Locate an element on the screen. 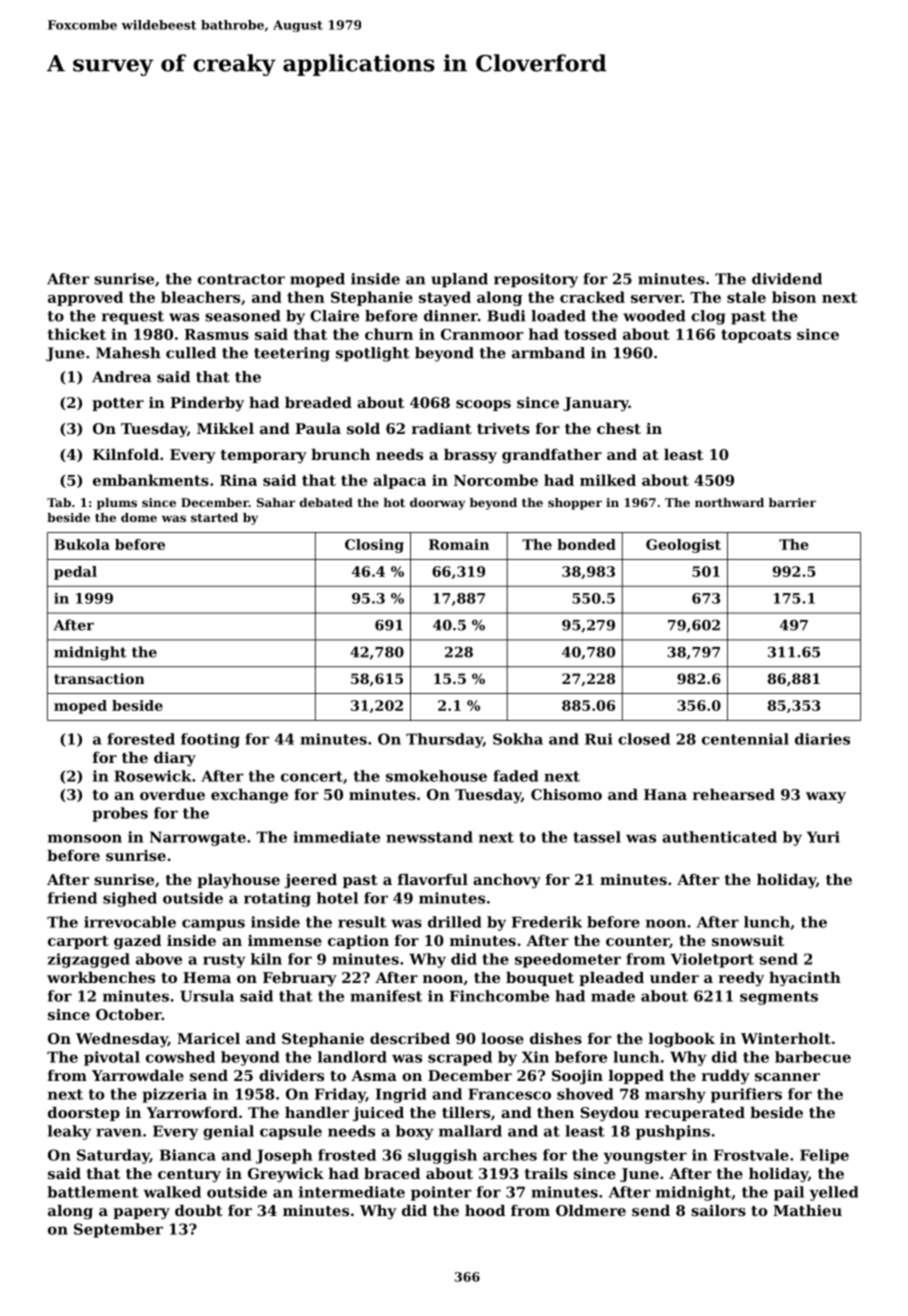  September is located at coordinates (118, 1230).
